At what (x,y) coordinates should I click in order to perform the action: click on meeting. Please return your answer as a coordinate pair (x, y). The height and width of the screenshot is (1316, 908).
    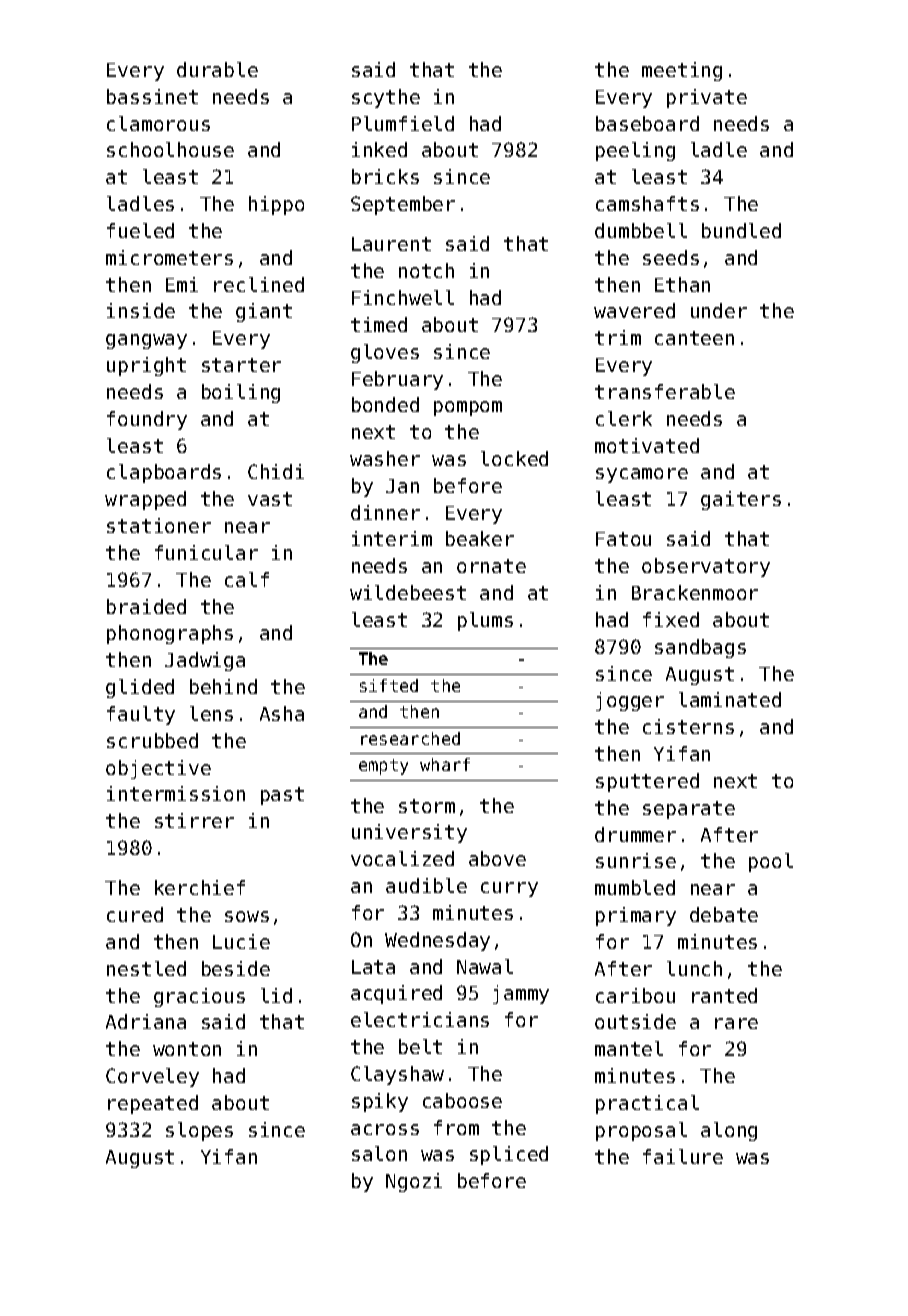
    Looking at the image, I should click on (682, 71).
